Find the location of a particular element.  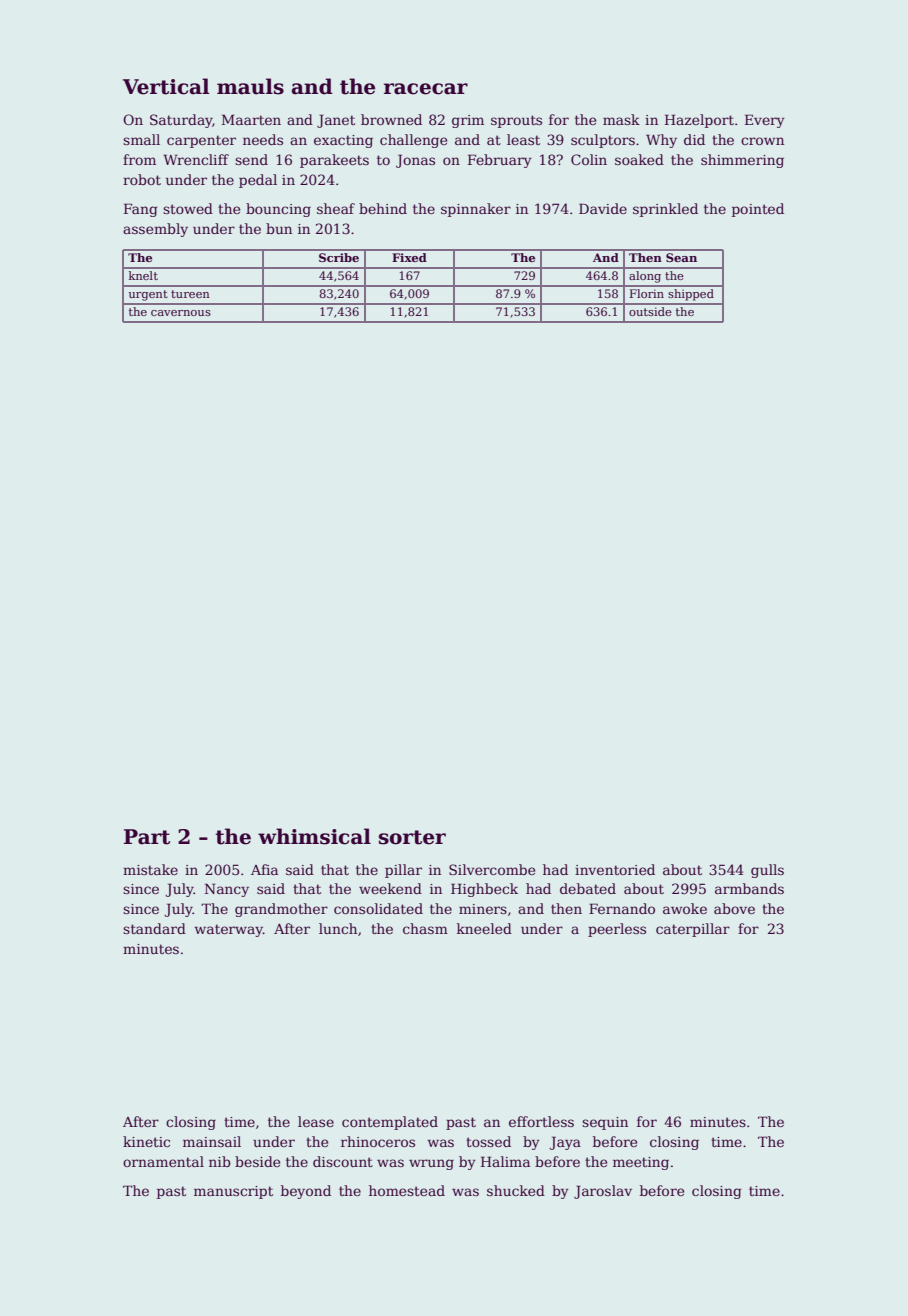

send is located at coordinates (251, 159).
